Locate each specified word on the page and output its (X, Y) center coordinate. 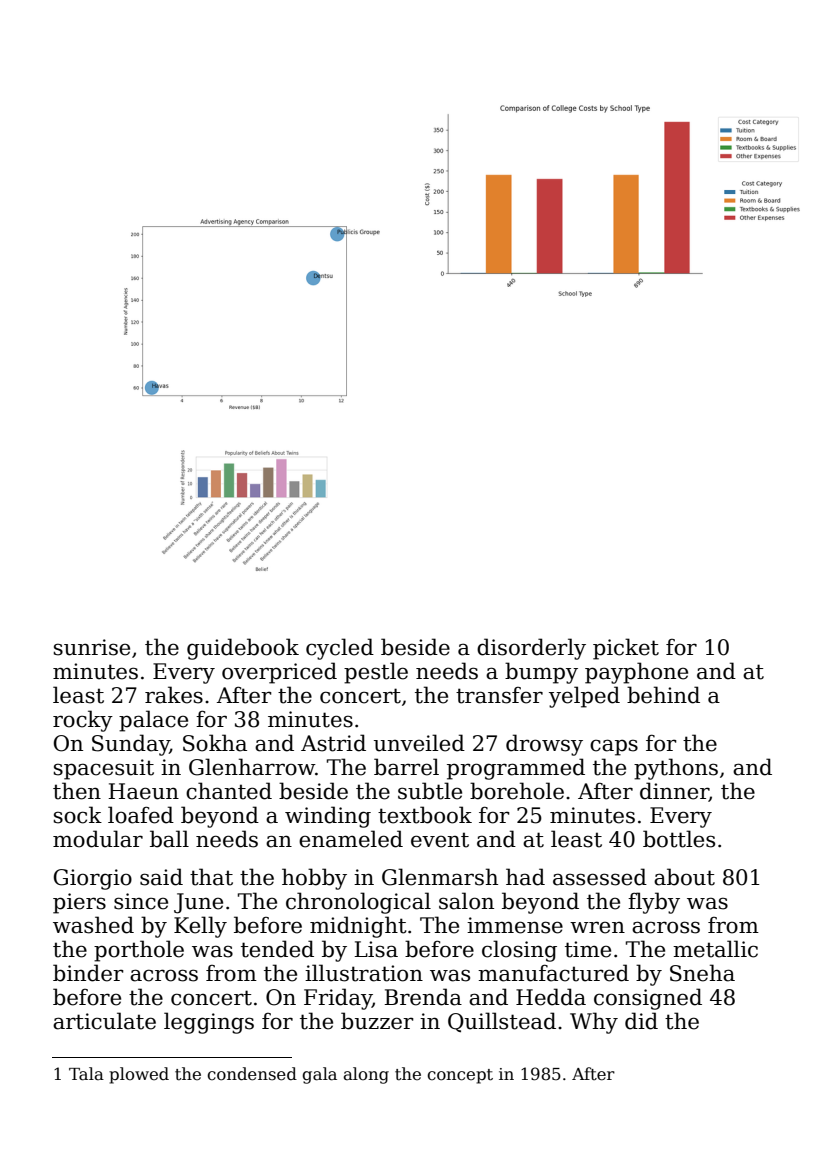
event (440, 840)
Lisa (376, 949)
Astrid (333, 743)
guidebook (243, 649)
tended (277, 949)
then (77, 791)
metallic (715, 949)
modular (98, 839)
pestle (376, 673)
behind (663, 695)
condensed (252, 1074)
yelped (584, 697)
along (366, 1075)
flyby (654, 903)
